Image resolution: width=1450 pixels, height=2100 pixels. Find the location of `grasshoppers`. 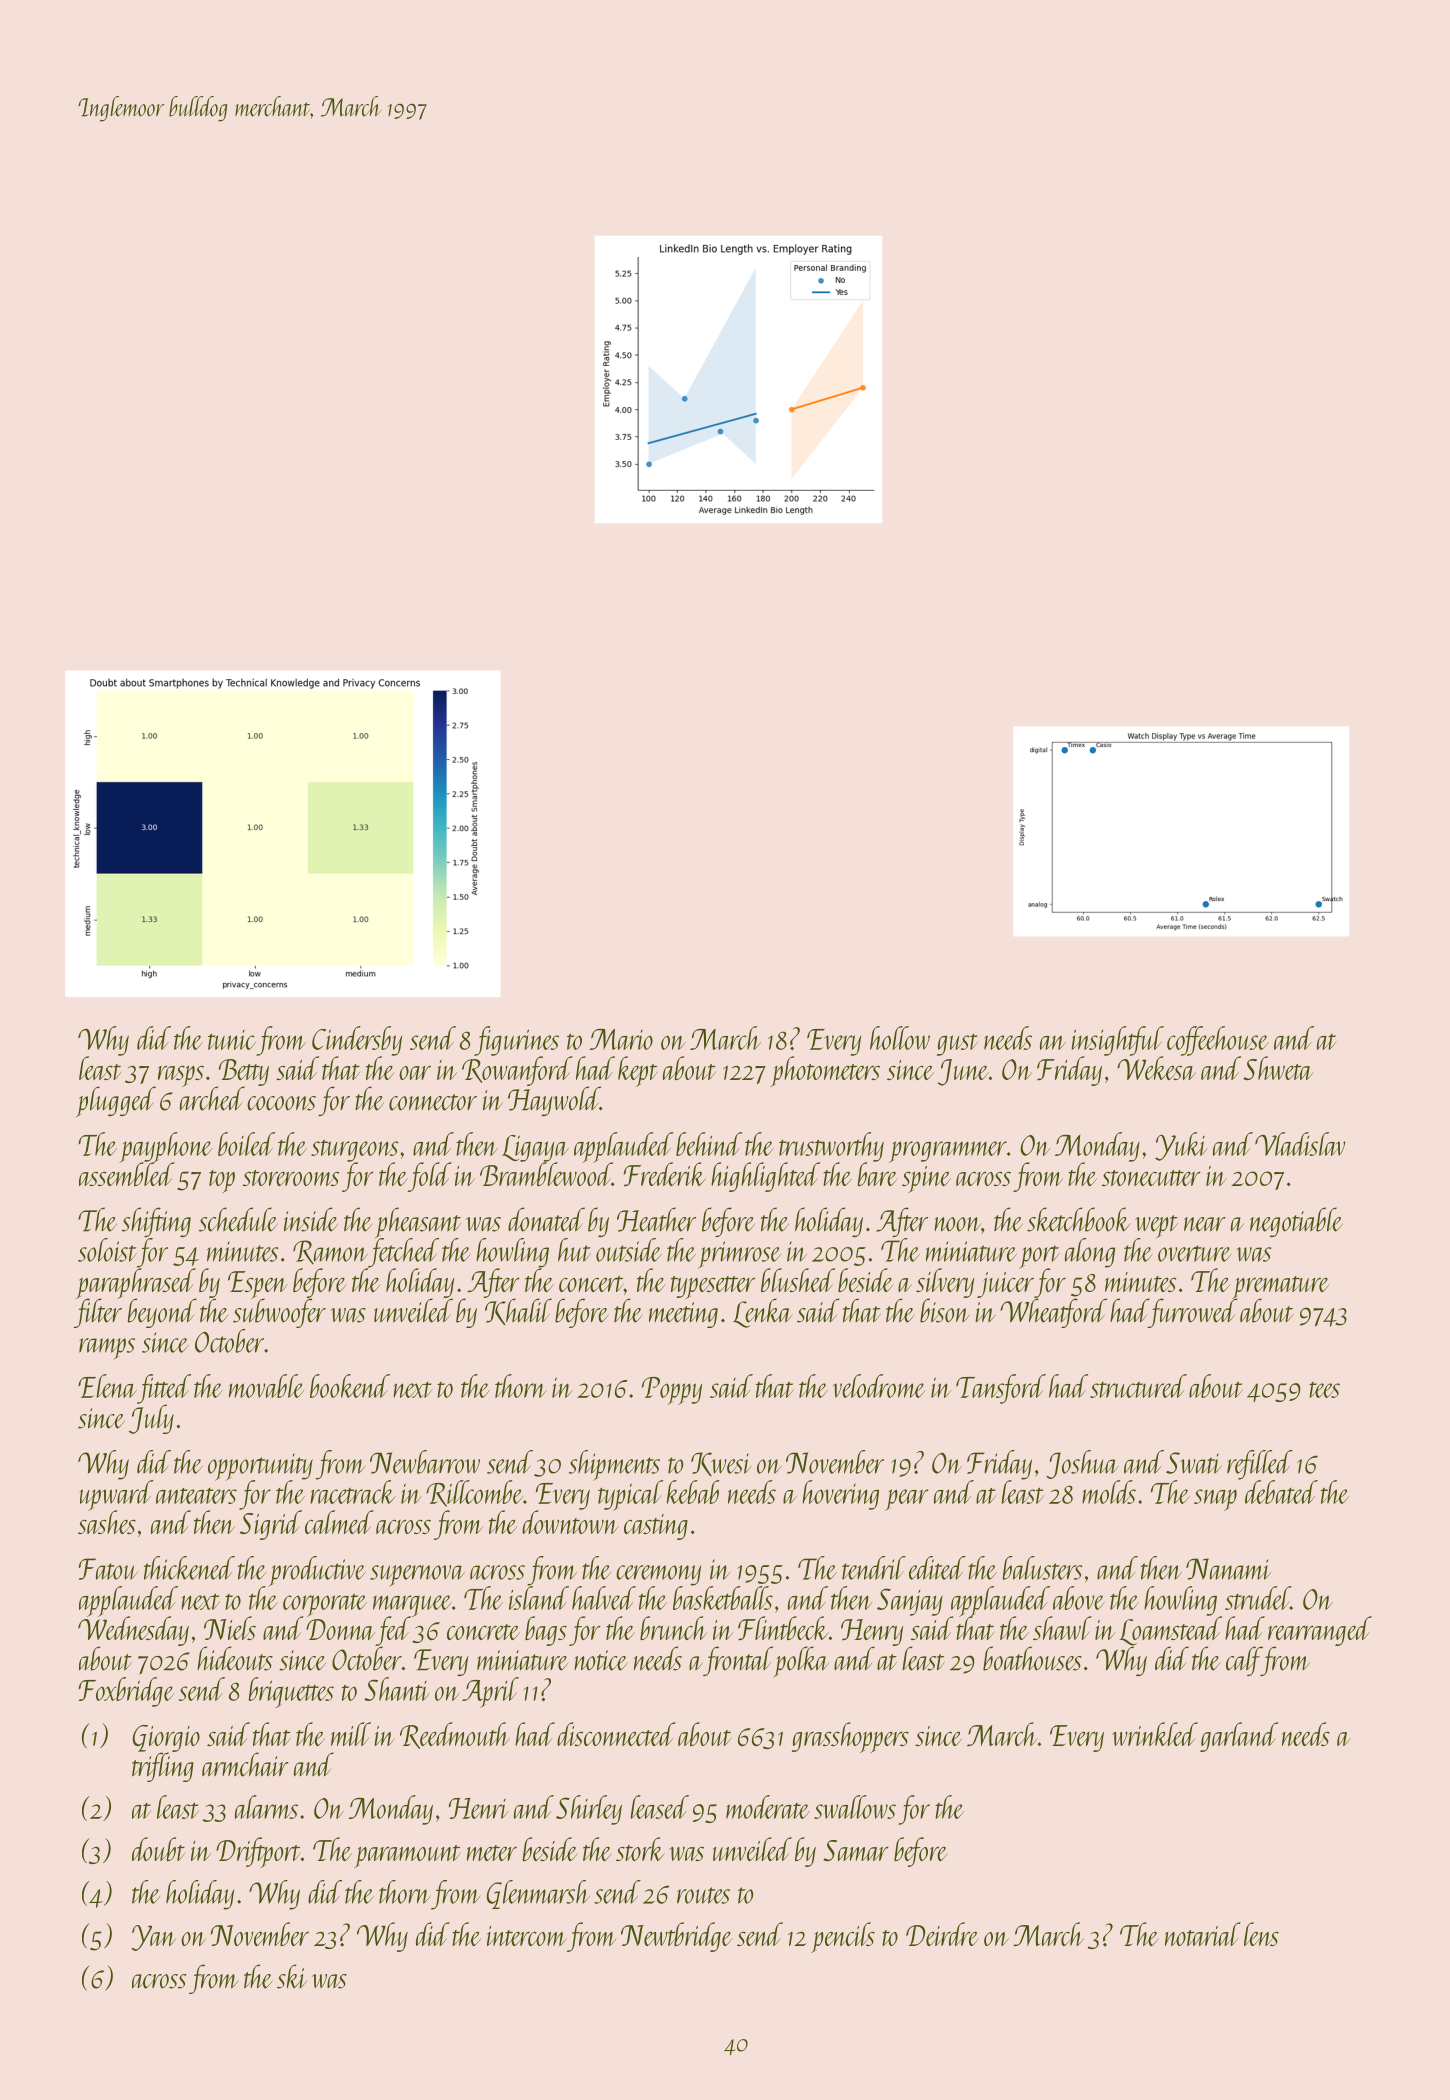

grasshoppers is located at coordinates (850, 1737).
